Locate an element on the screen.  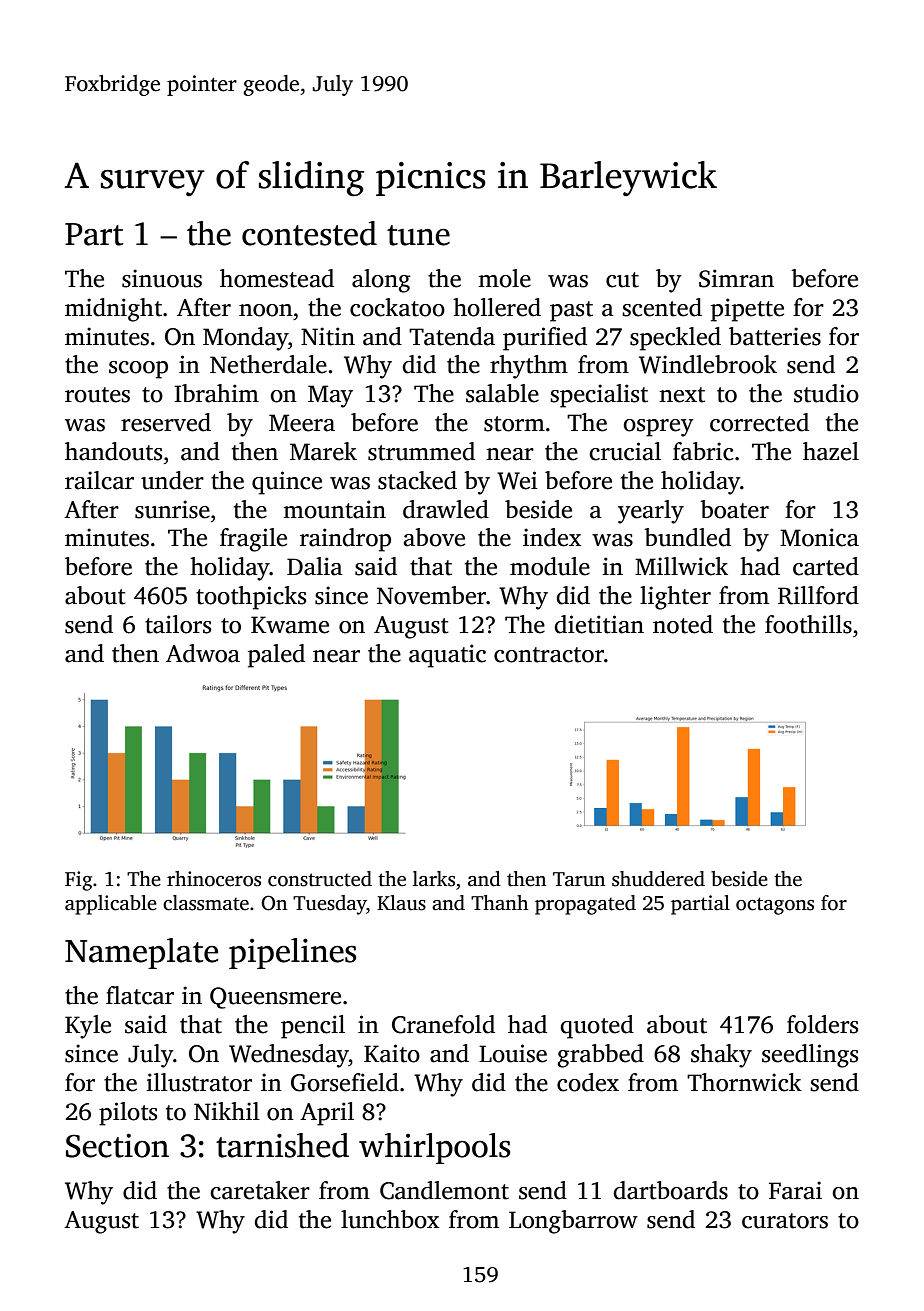
caretaker is located at coordinates (260, 1190).
